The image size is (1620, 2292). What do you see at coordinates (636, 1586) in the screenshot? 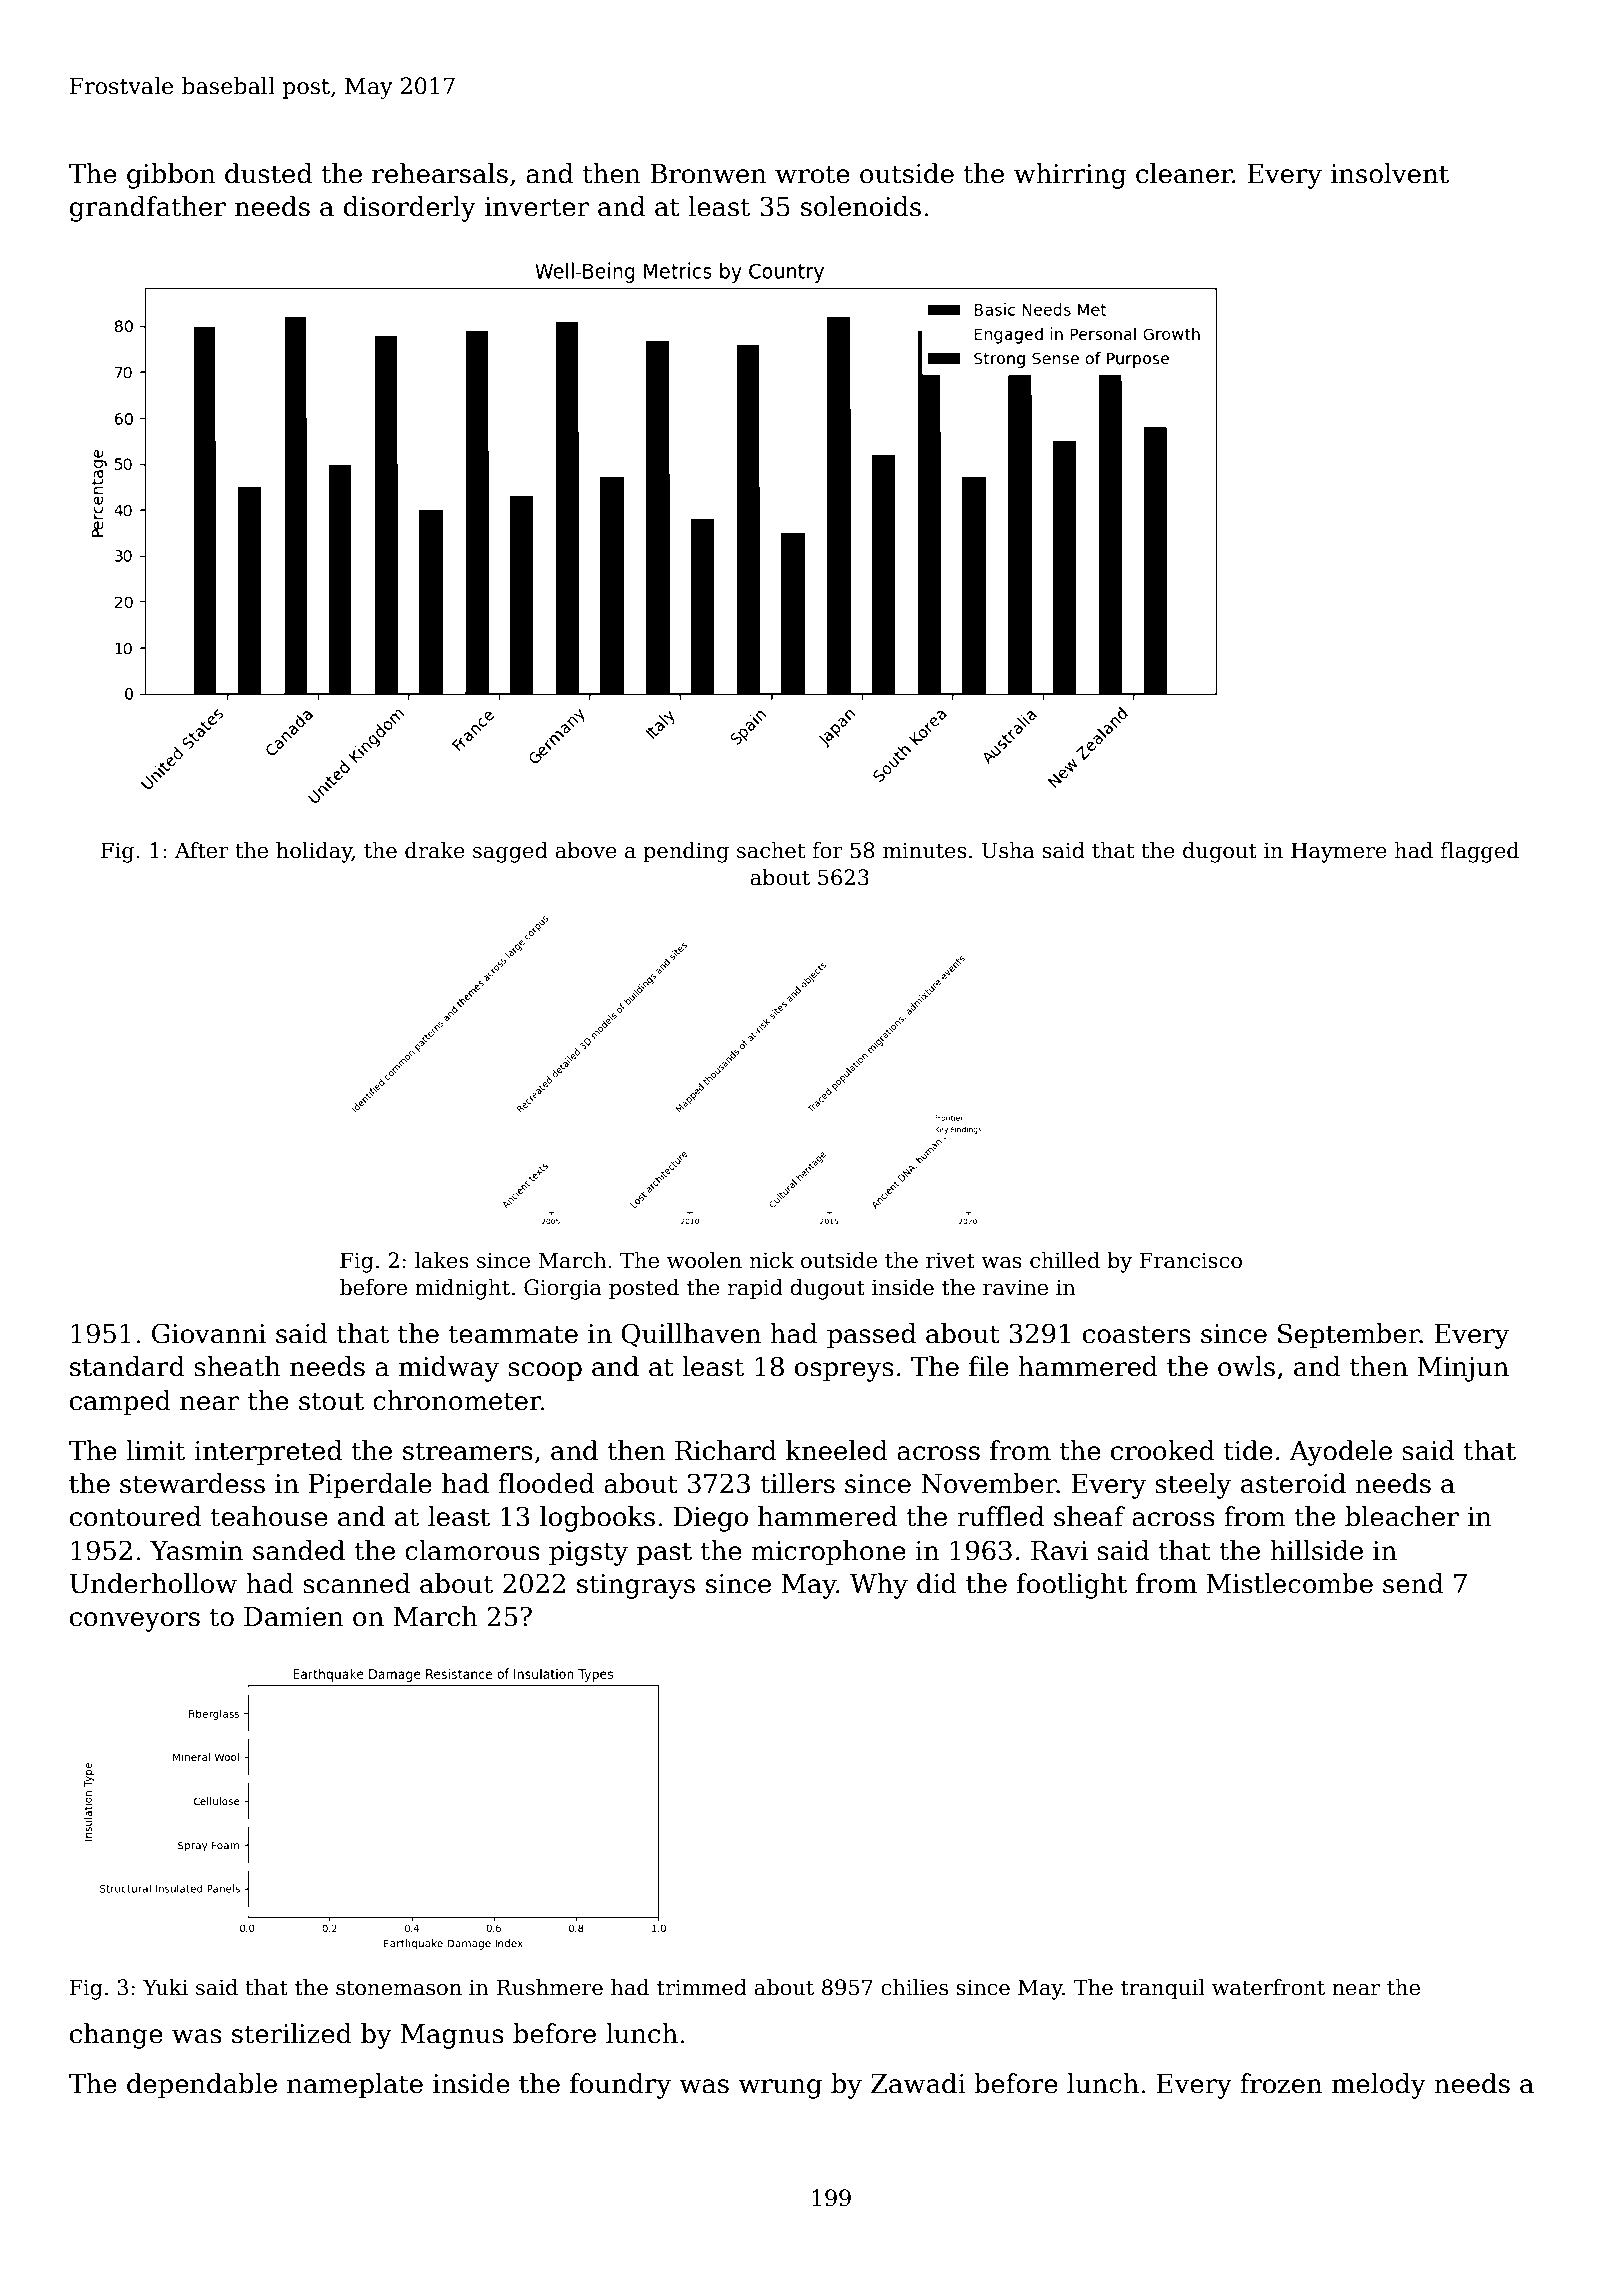
I see `stingrays` at bounding box center [636, 1586].
